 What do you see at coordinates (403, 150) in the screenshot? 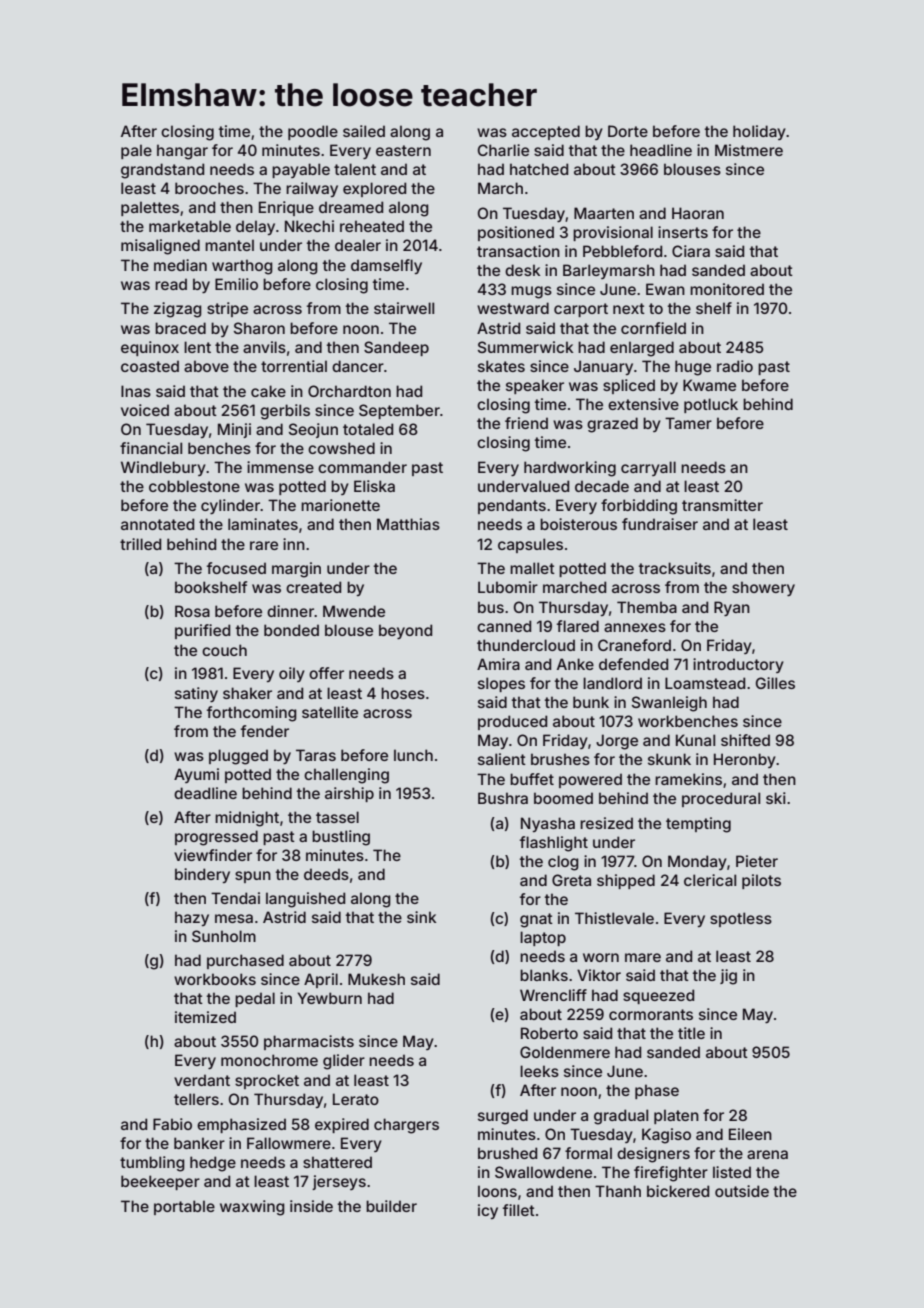
I see `eastern` at bounding box center [403, 150].
